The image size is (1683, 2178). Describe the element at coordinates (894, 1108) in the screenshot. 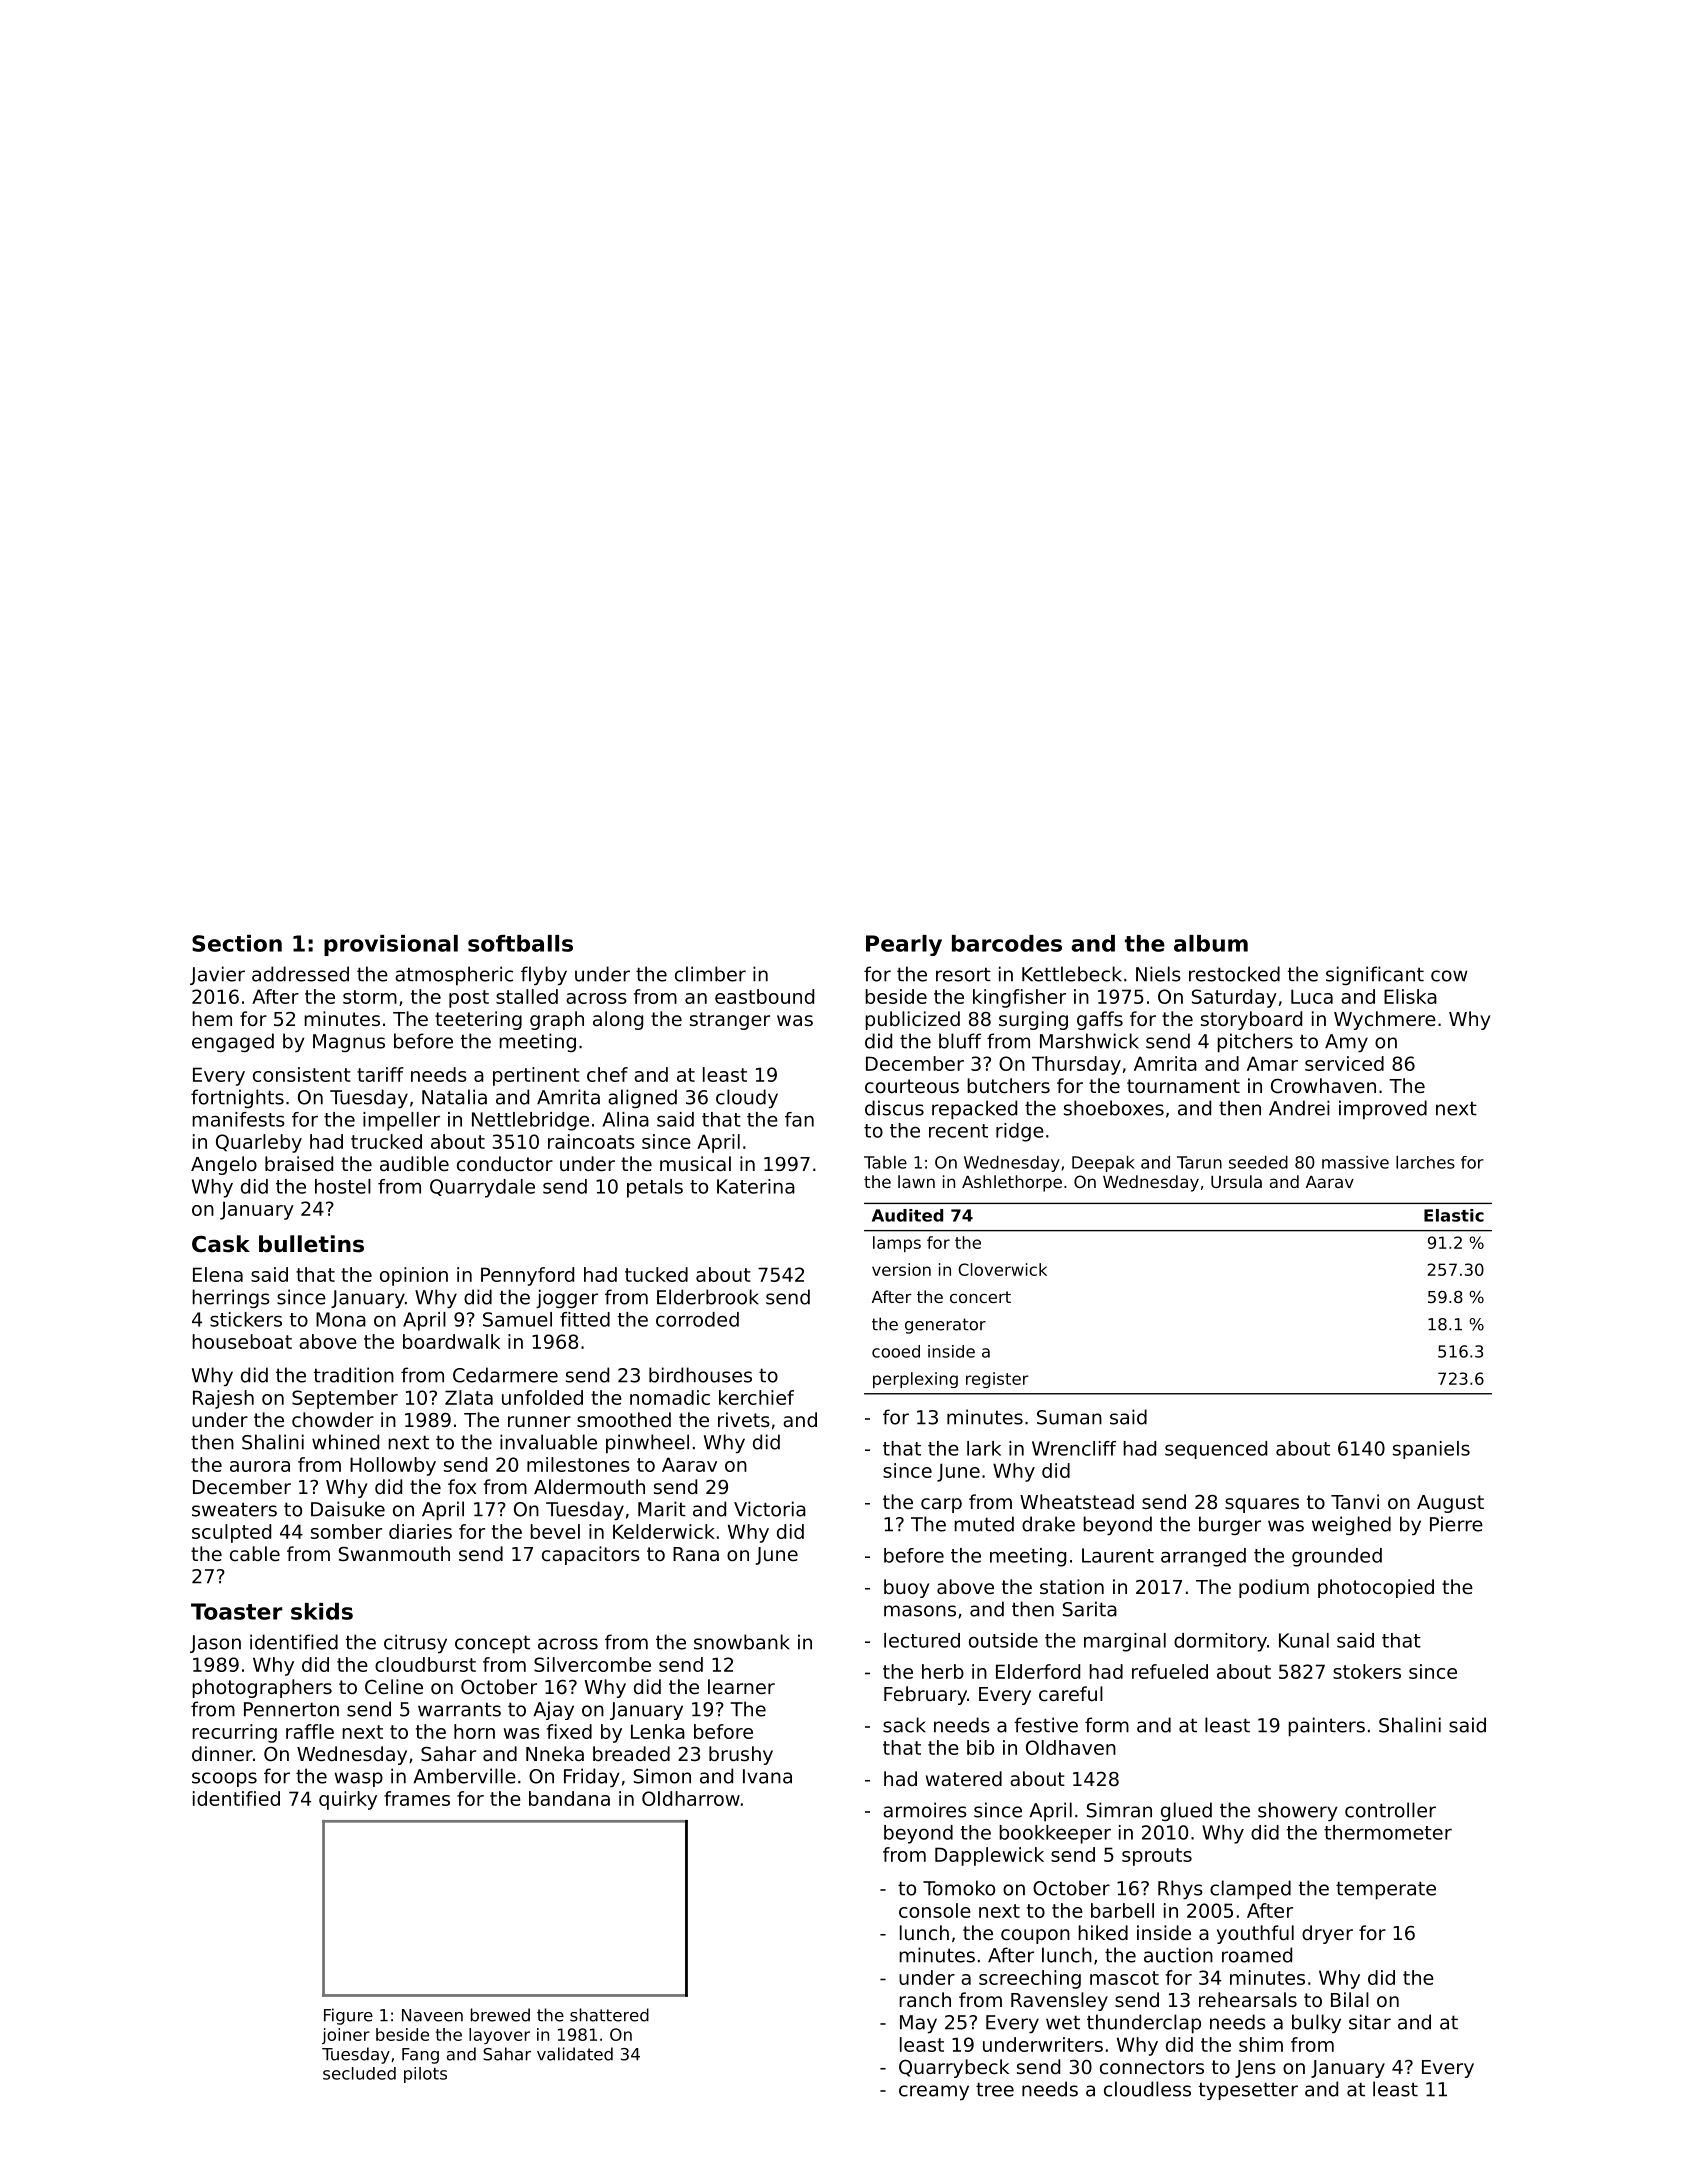

I see `discus` at that location.
